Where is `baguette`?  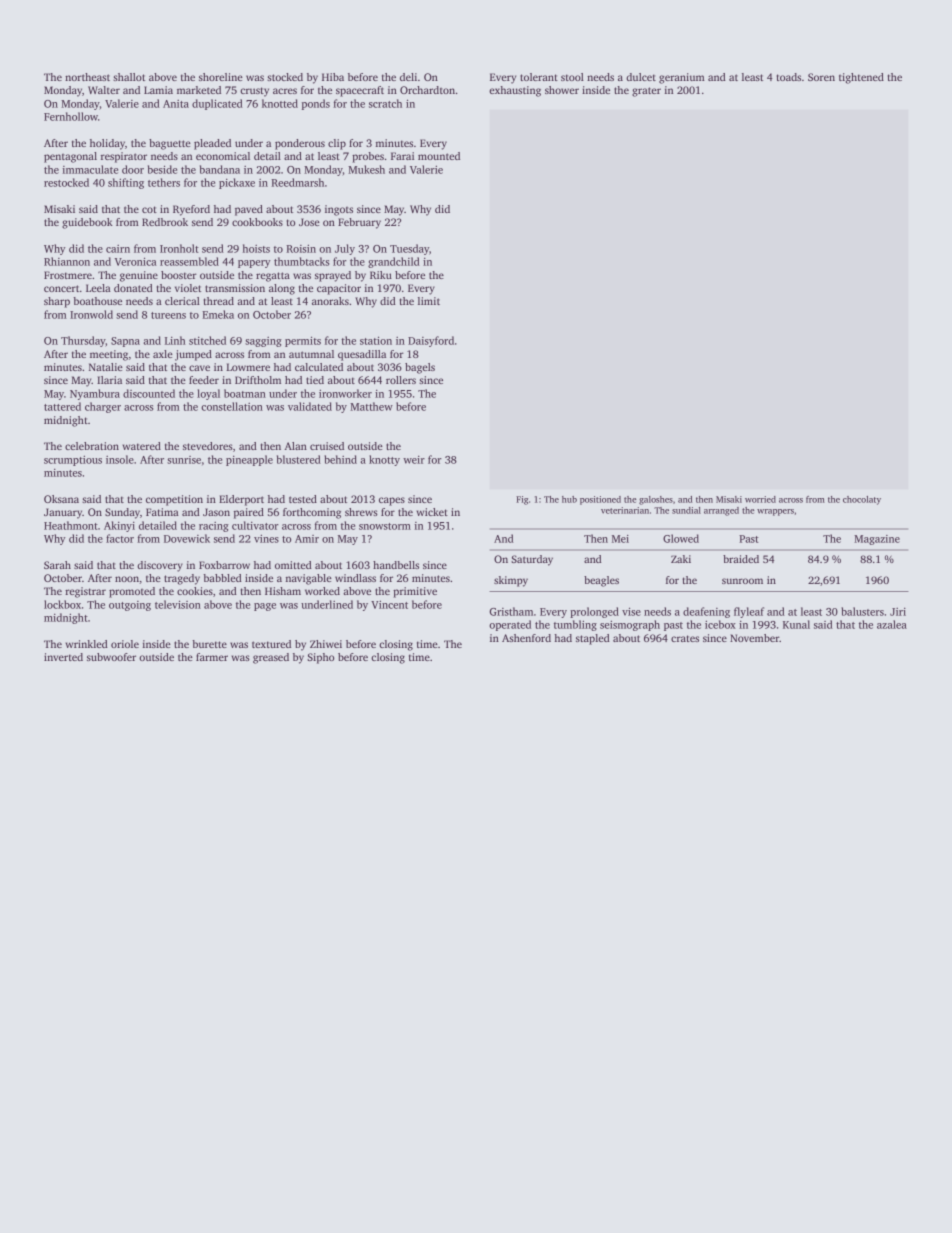 baguette is located at coordinates (170, 144).
